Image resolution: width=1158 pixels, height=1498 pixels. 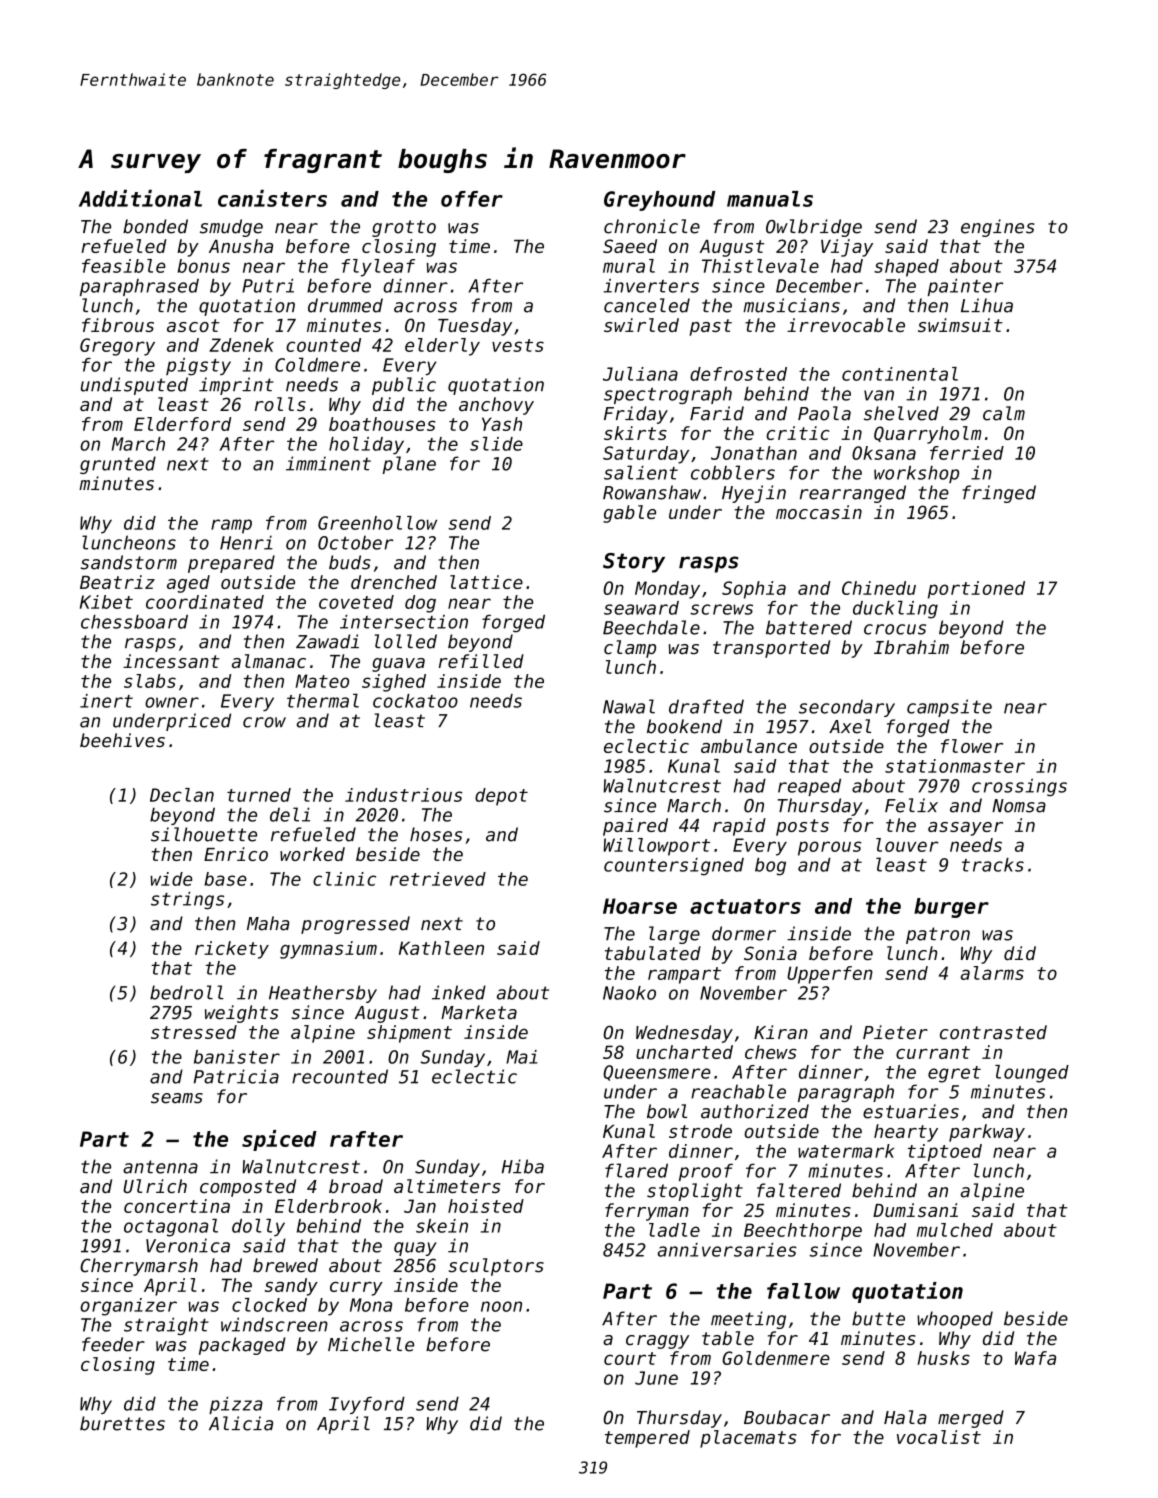 I want to click on vocalist, so click(x=939, y=1437).
